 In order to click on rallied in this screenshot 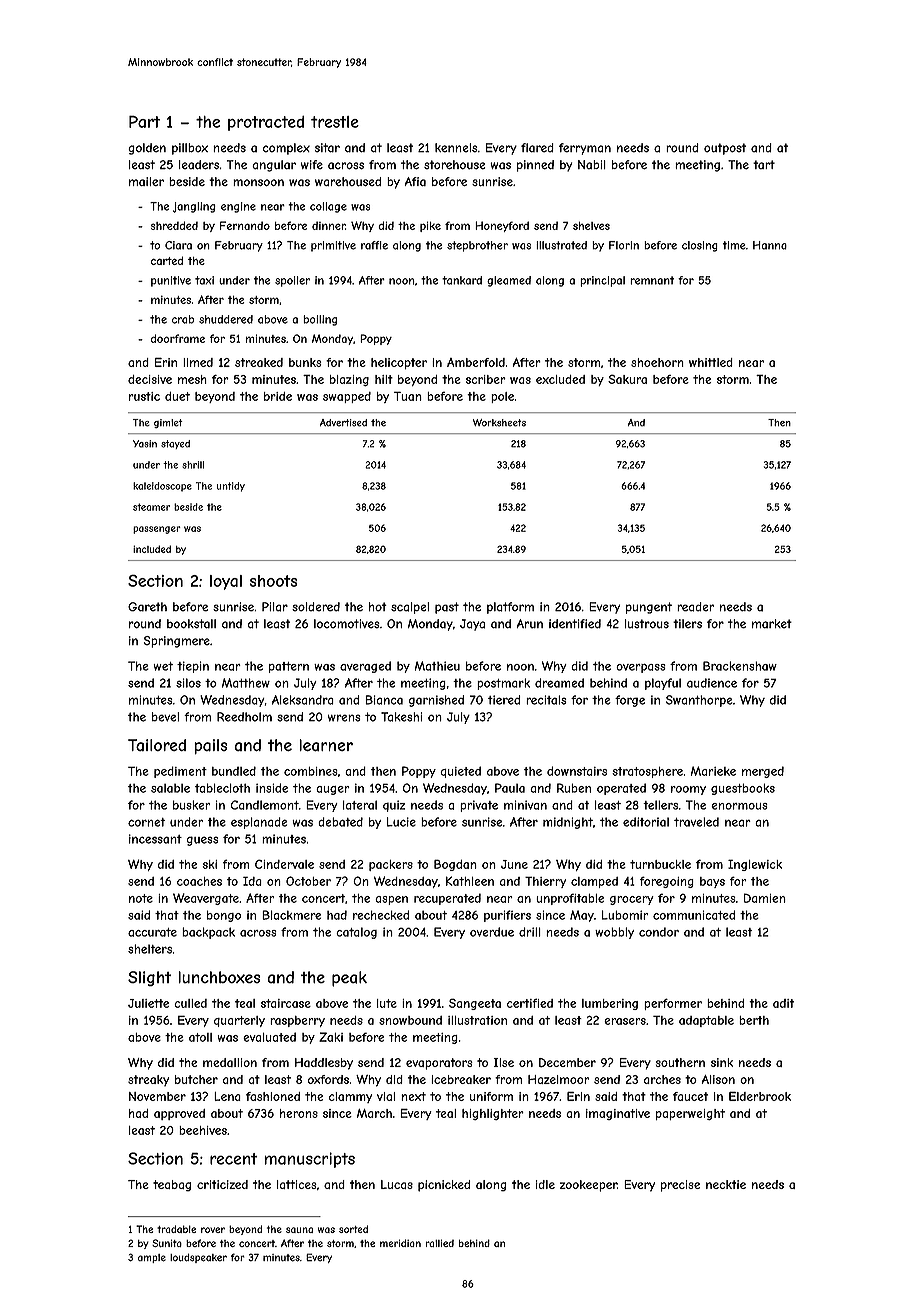, I will do `click(440, 1243)`.
